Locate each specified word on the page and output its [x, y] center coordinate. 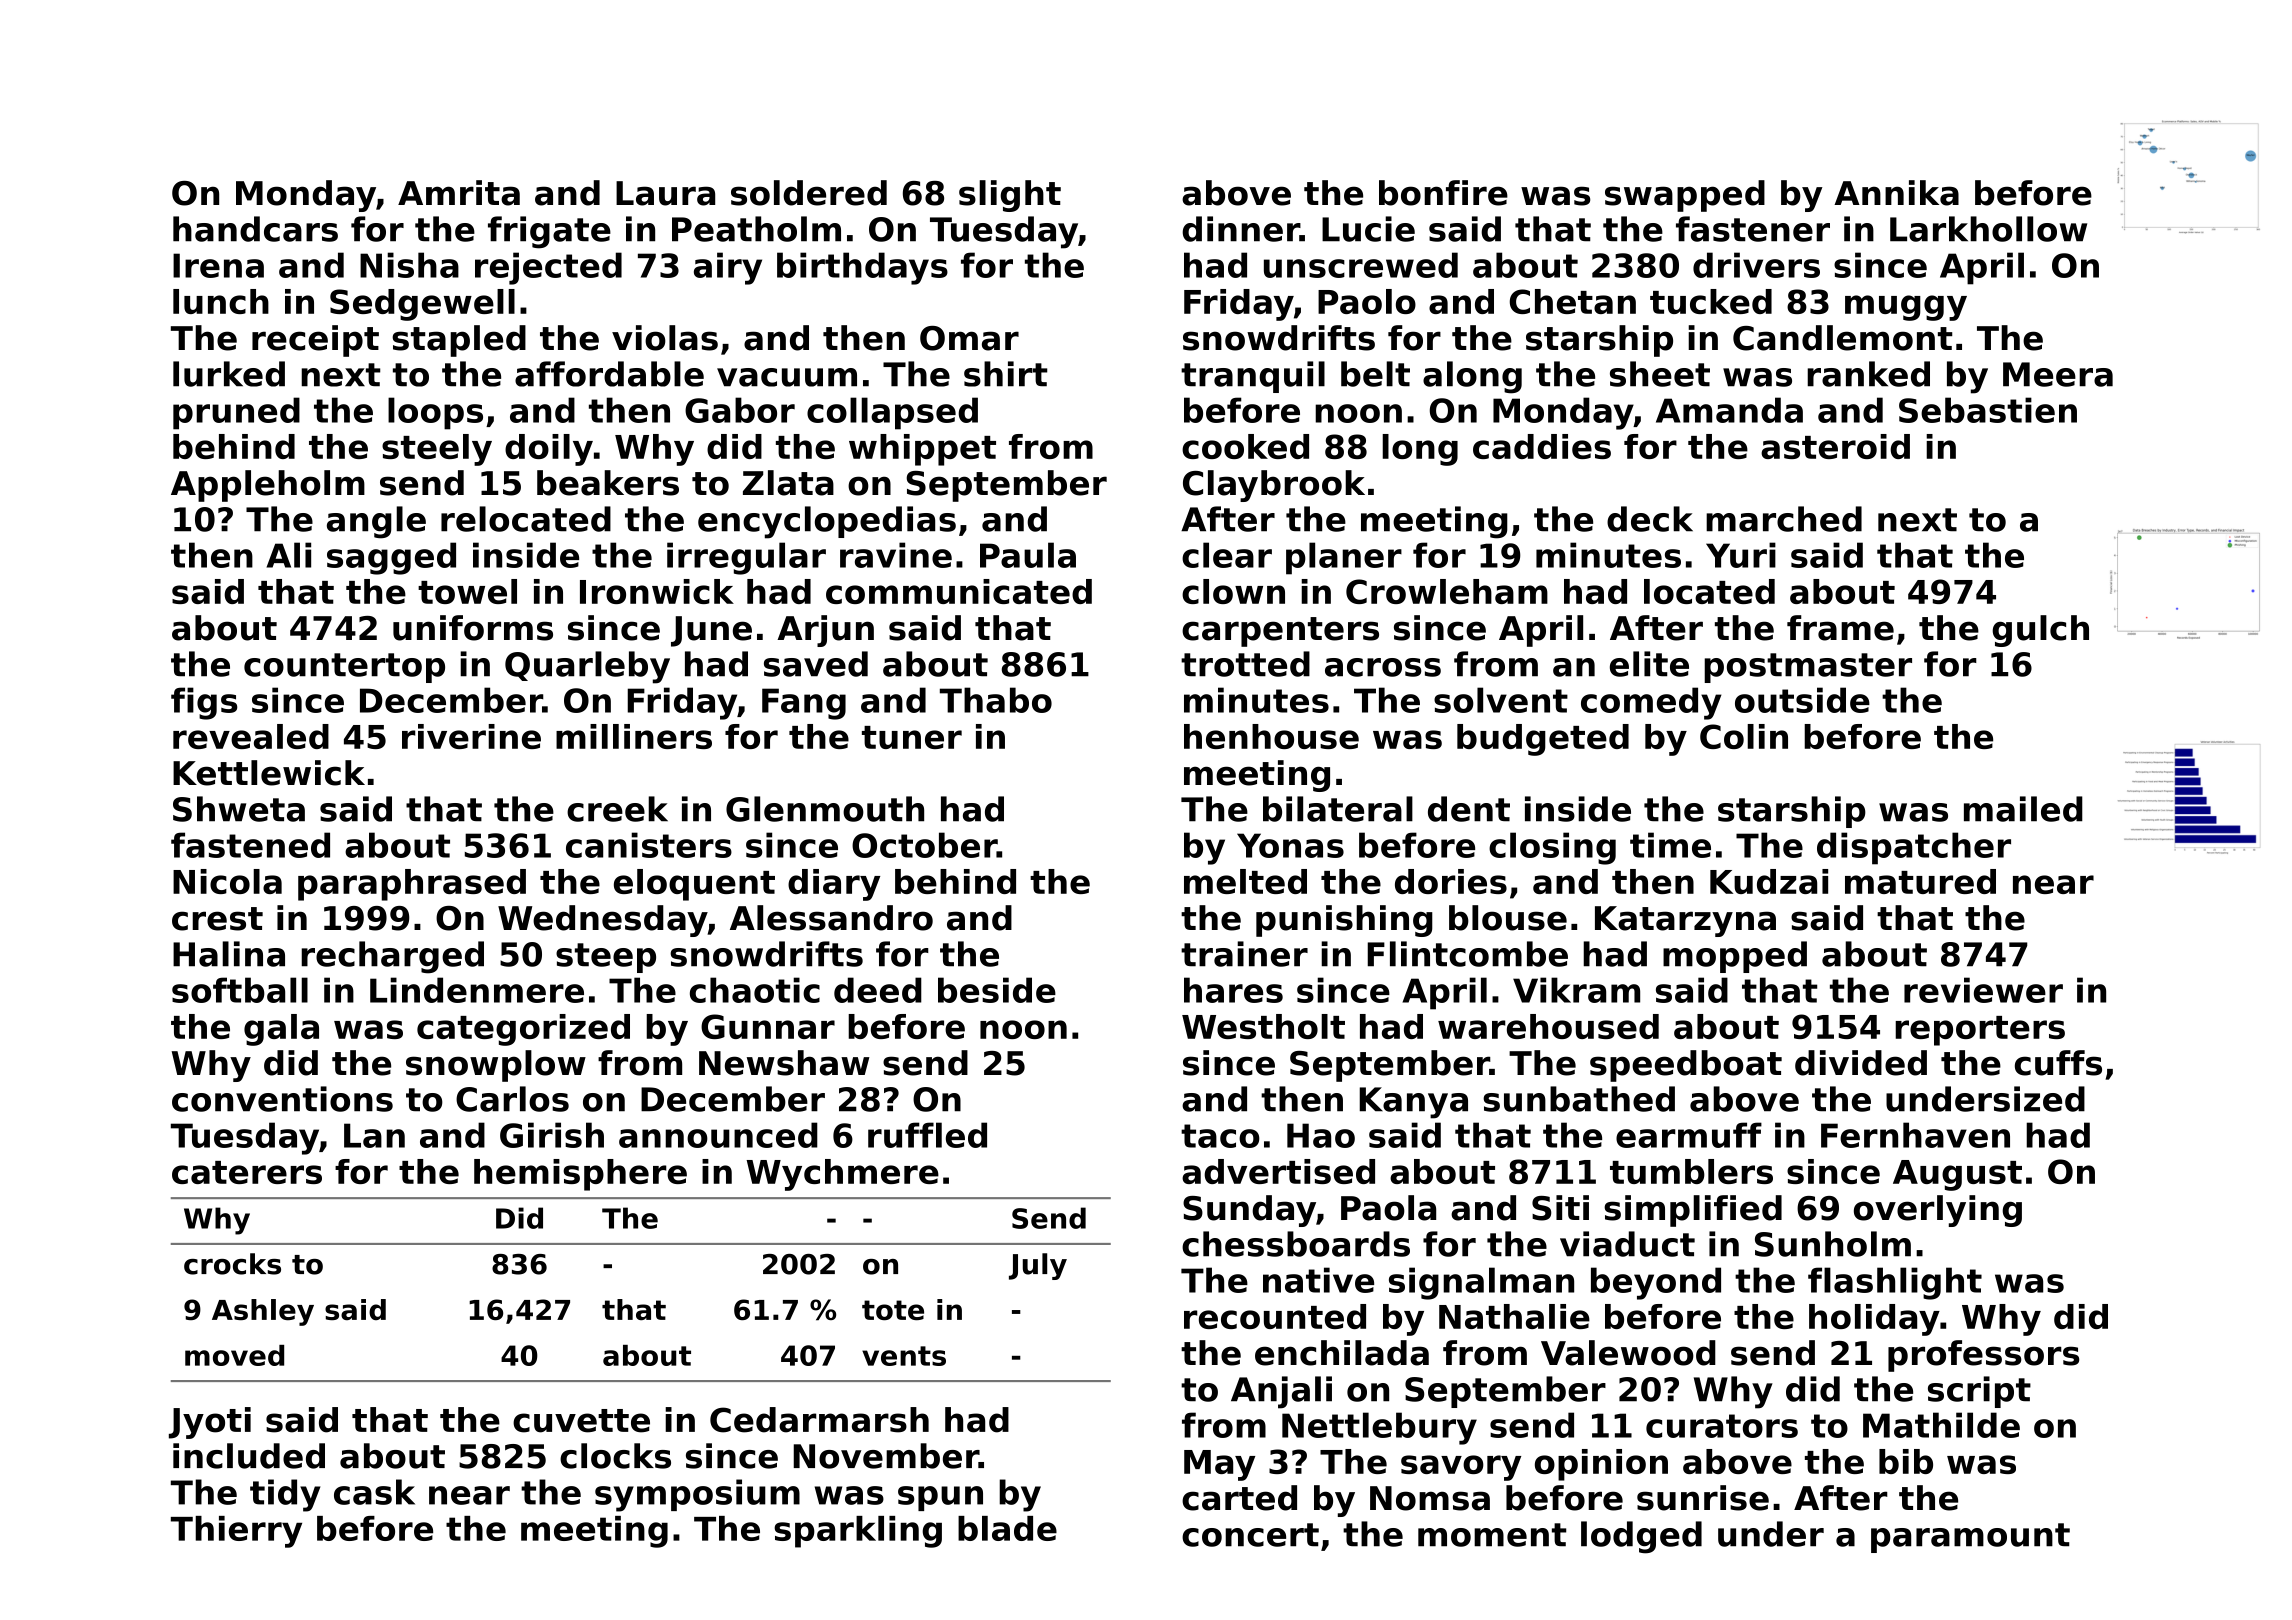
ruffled [927, 1135]
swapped [1685, 196]
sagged [391, 558]
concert [1250, 1535]
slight [1010, 196]
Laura [665, 193]
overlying [1938, 1211]
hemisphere [580, 1175]
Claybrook [1274, 486]
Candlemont [1842, 338]
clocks [615, 1456]
